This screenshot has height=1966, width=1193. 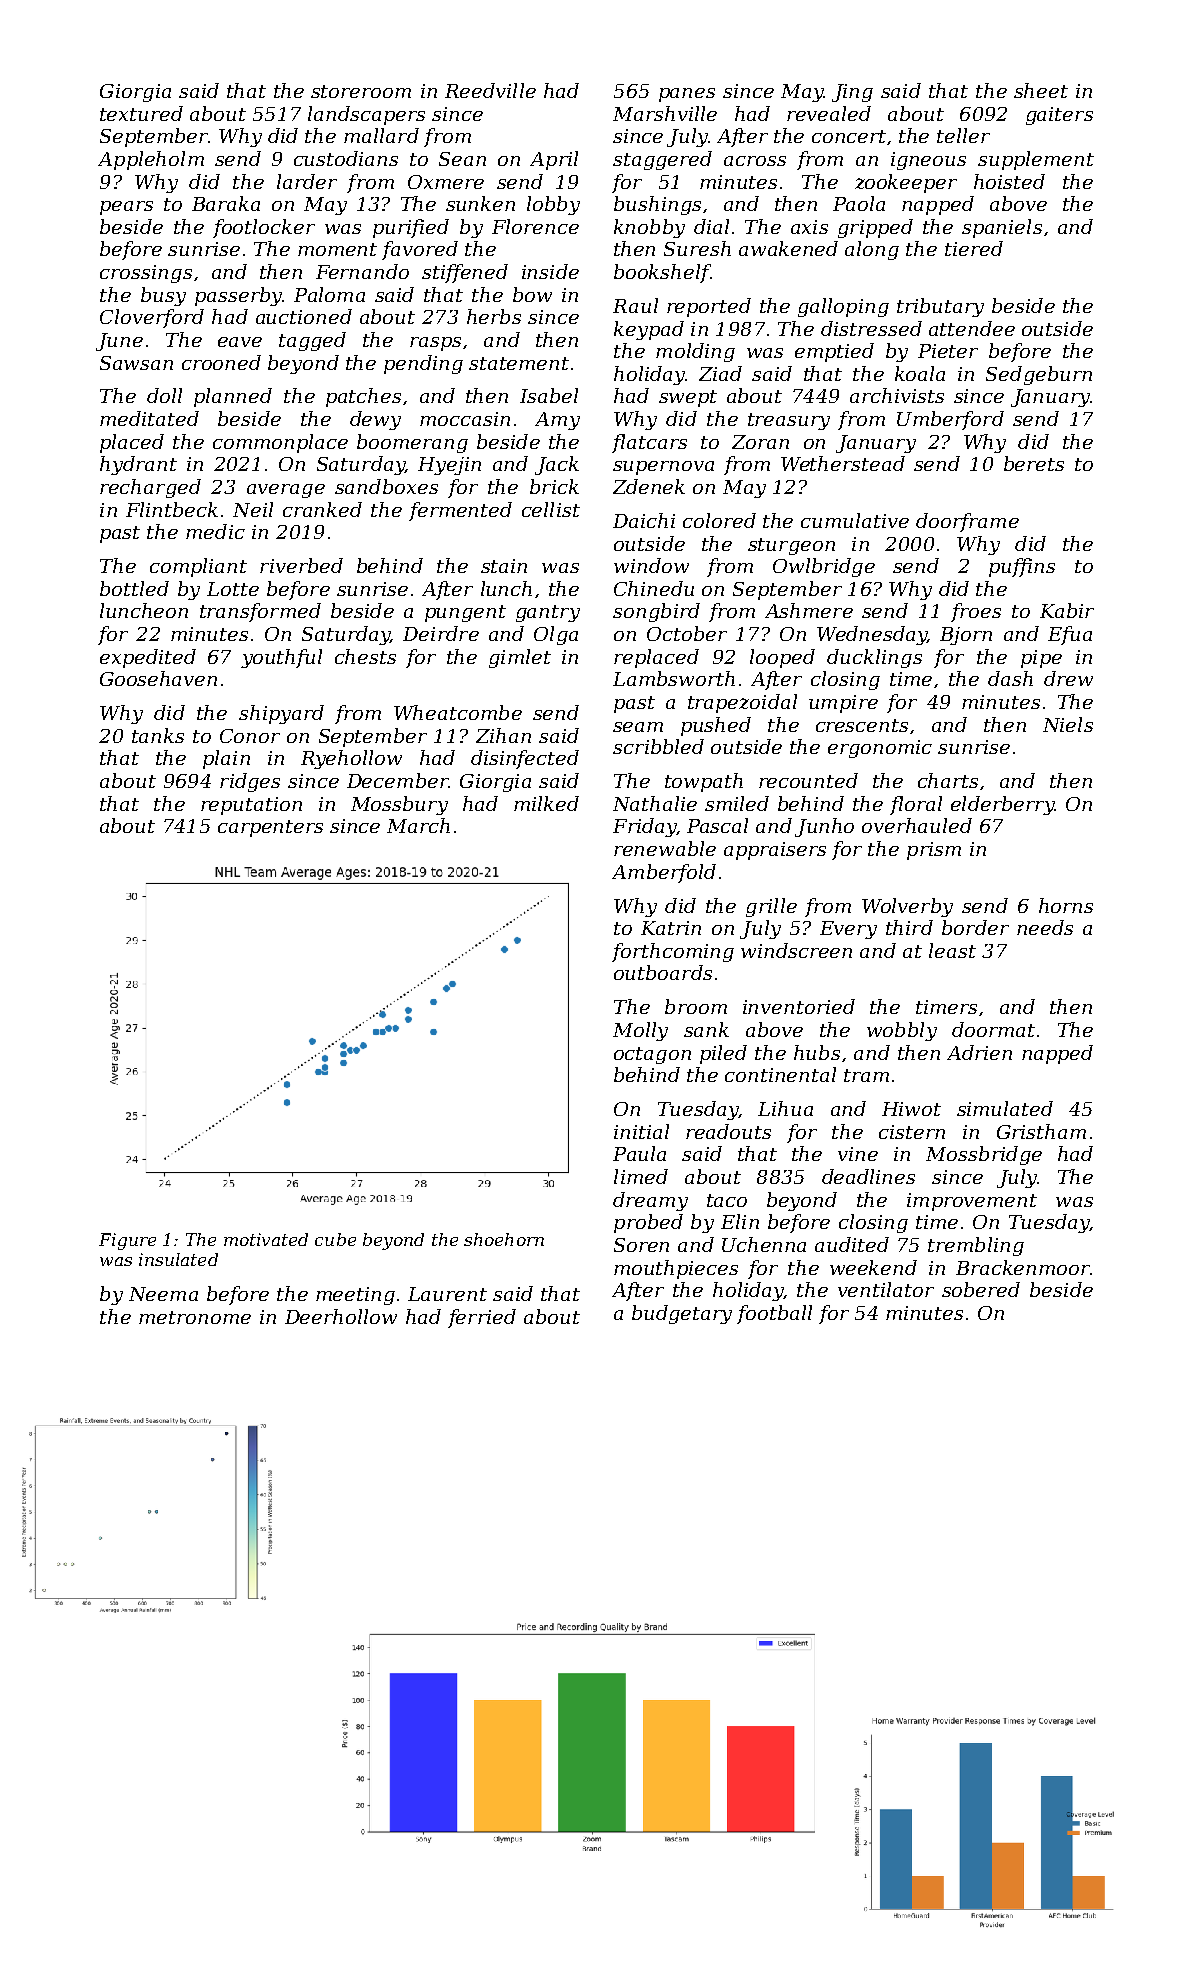 What do you see at coordinates (490, 90) in the screenshot?
I see `Reedville` at bounding box center [490, 90].
